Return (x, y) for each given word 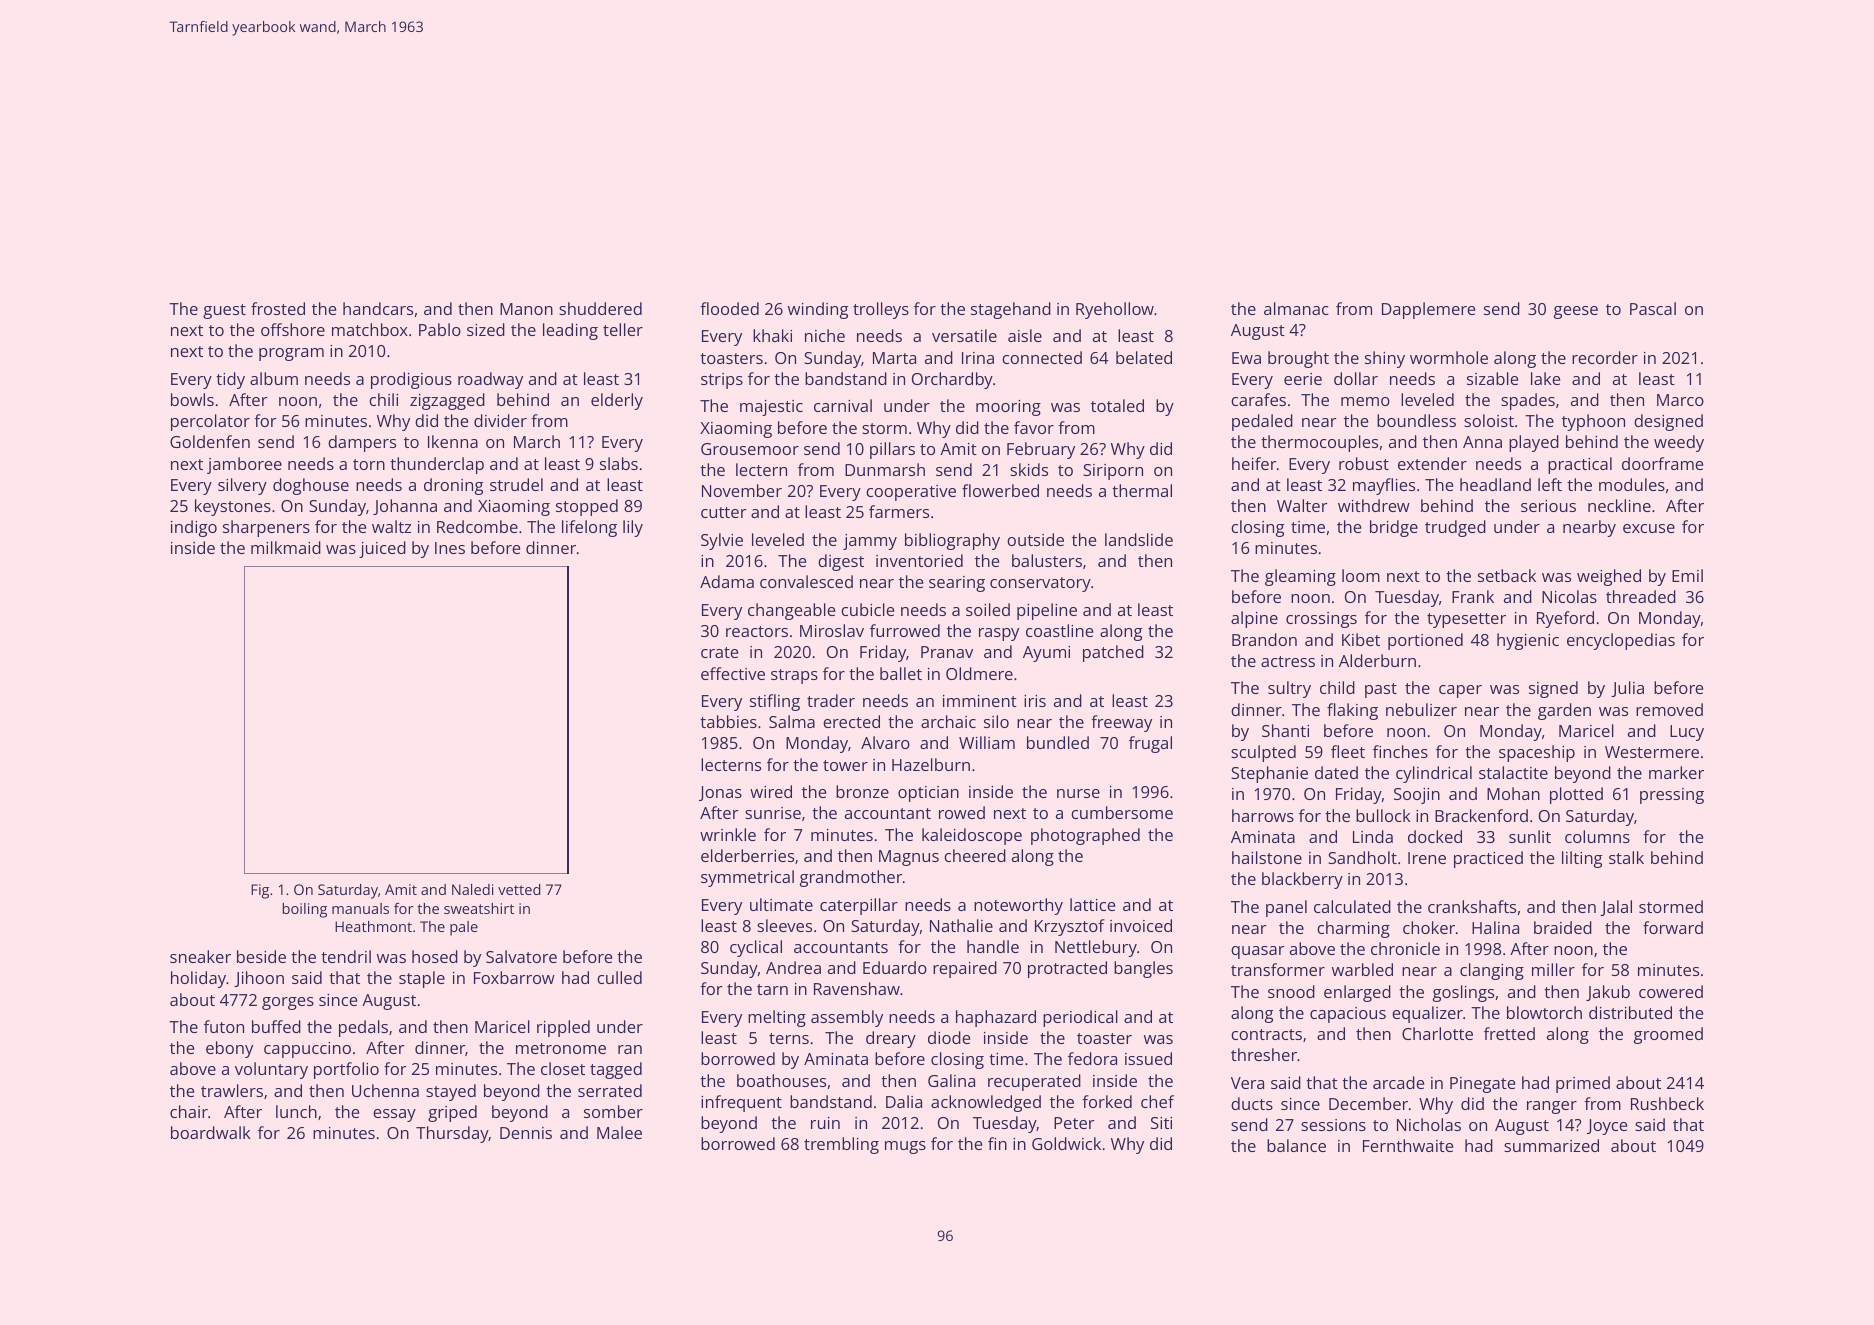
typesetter (1466, 620)
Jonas (720, 793)
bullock (1383, 815)
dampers (362, 443)
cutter (723, 512)
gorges (288, 1003)
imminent (980, 701)
